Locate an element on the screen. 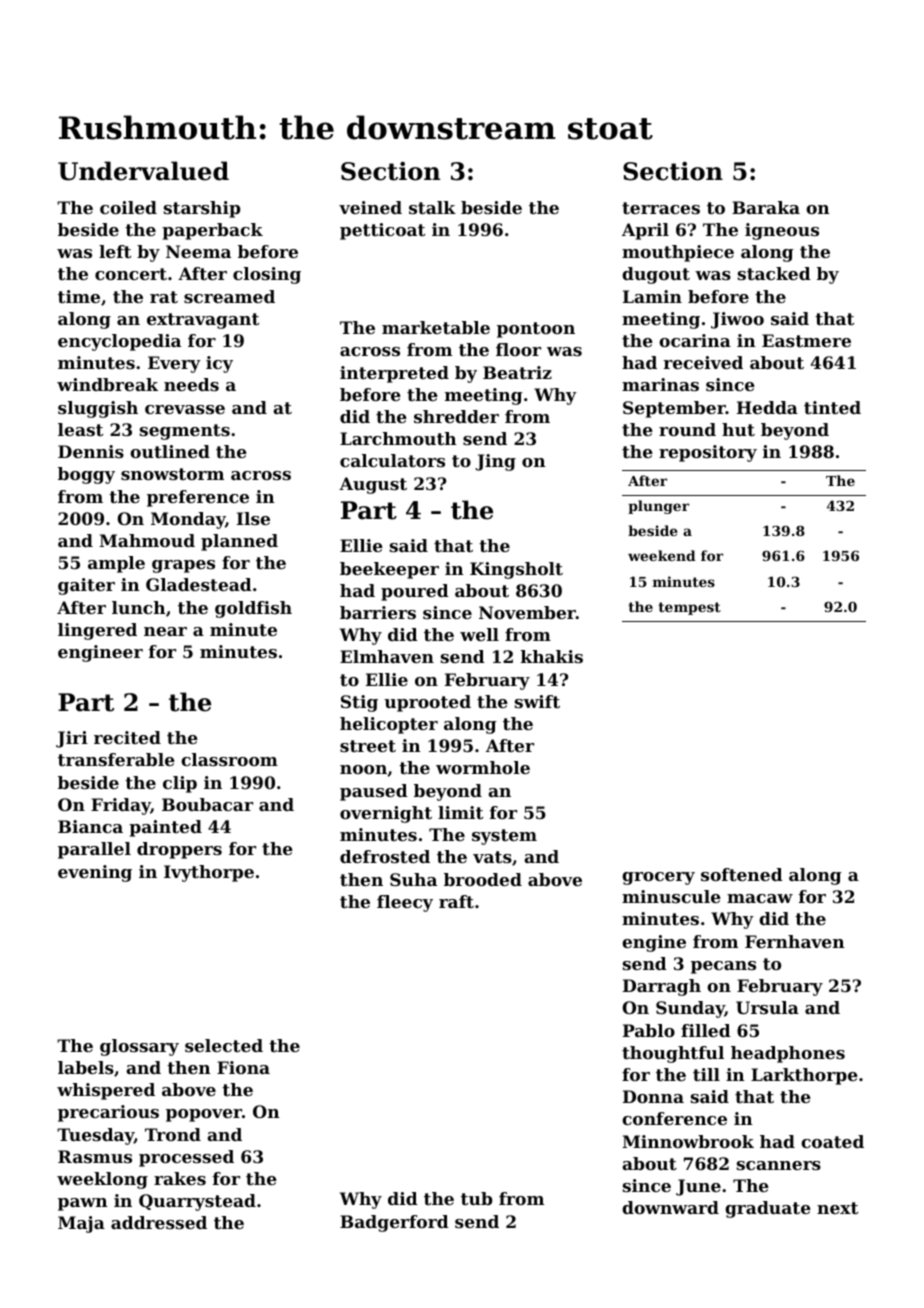 The height and width of the screenshot is (1308, 924). raft is located at coordinates (456, 901).
